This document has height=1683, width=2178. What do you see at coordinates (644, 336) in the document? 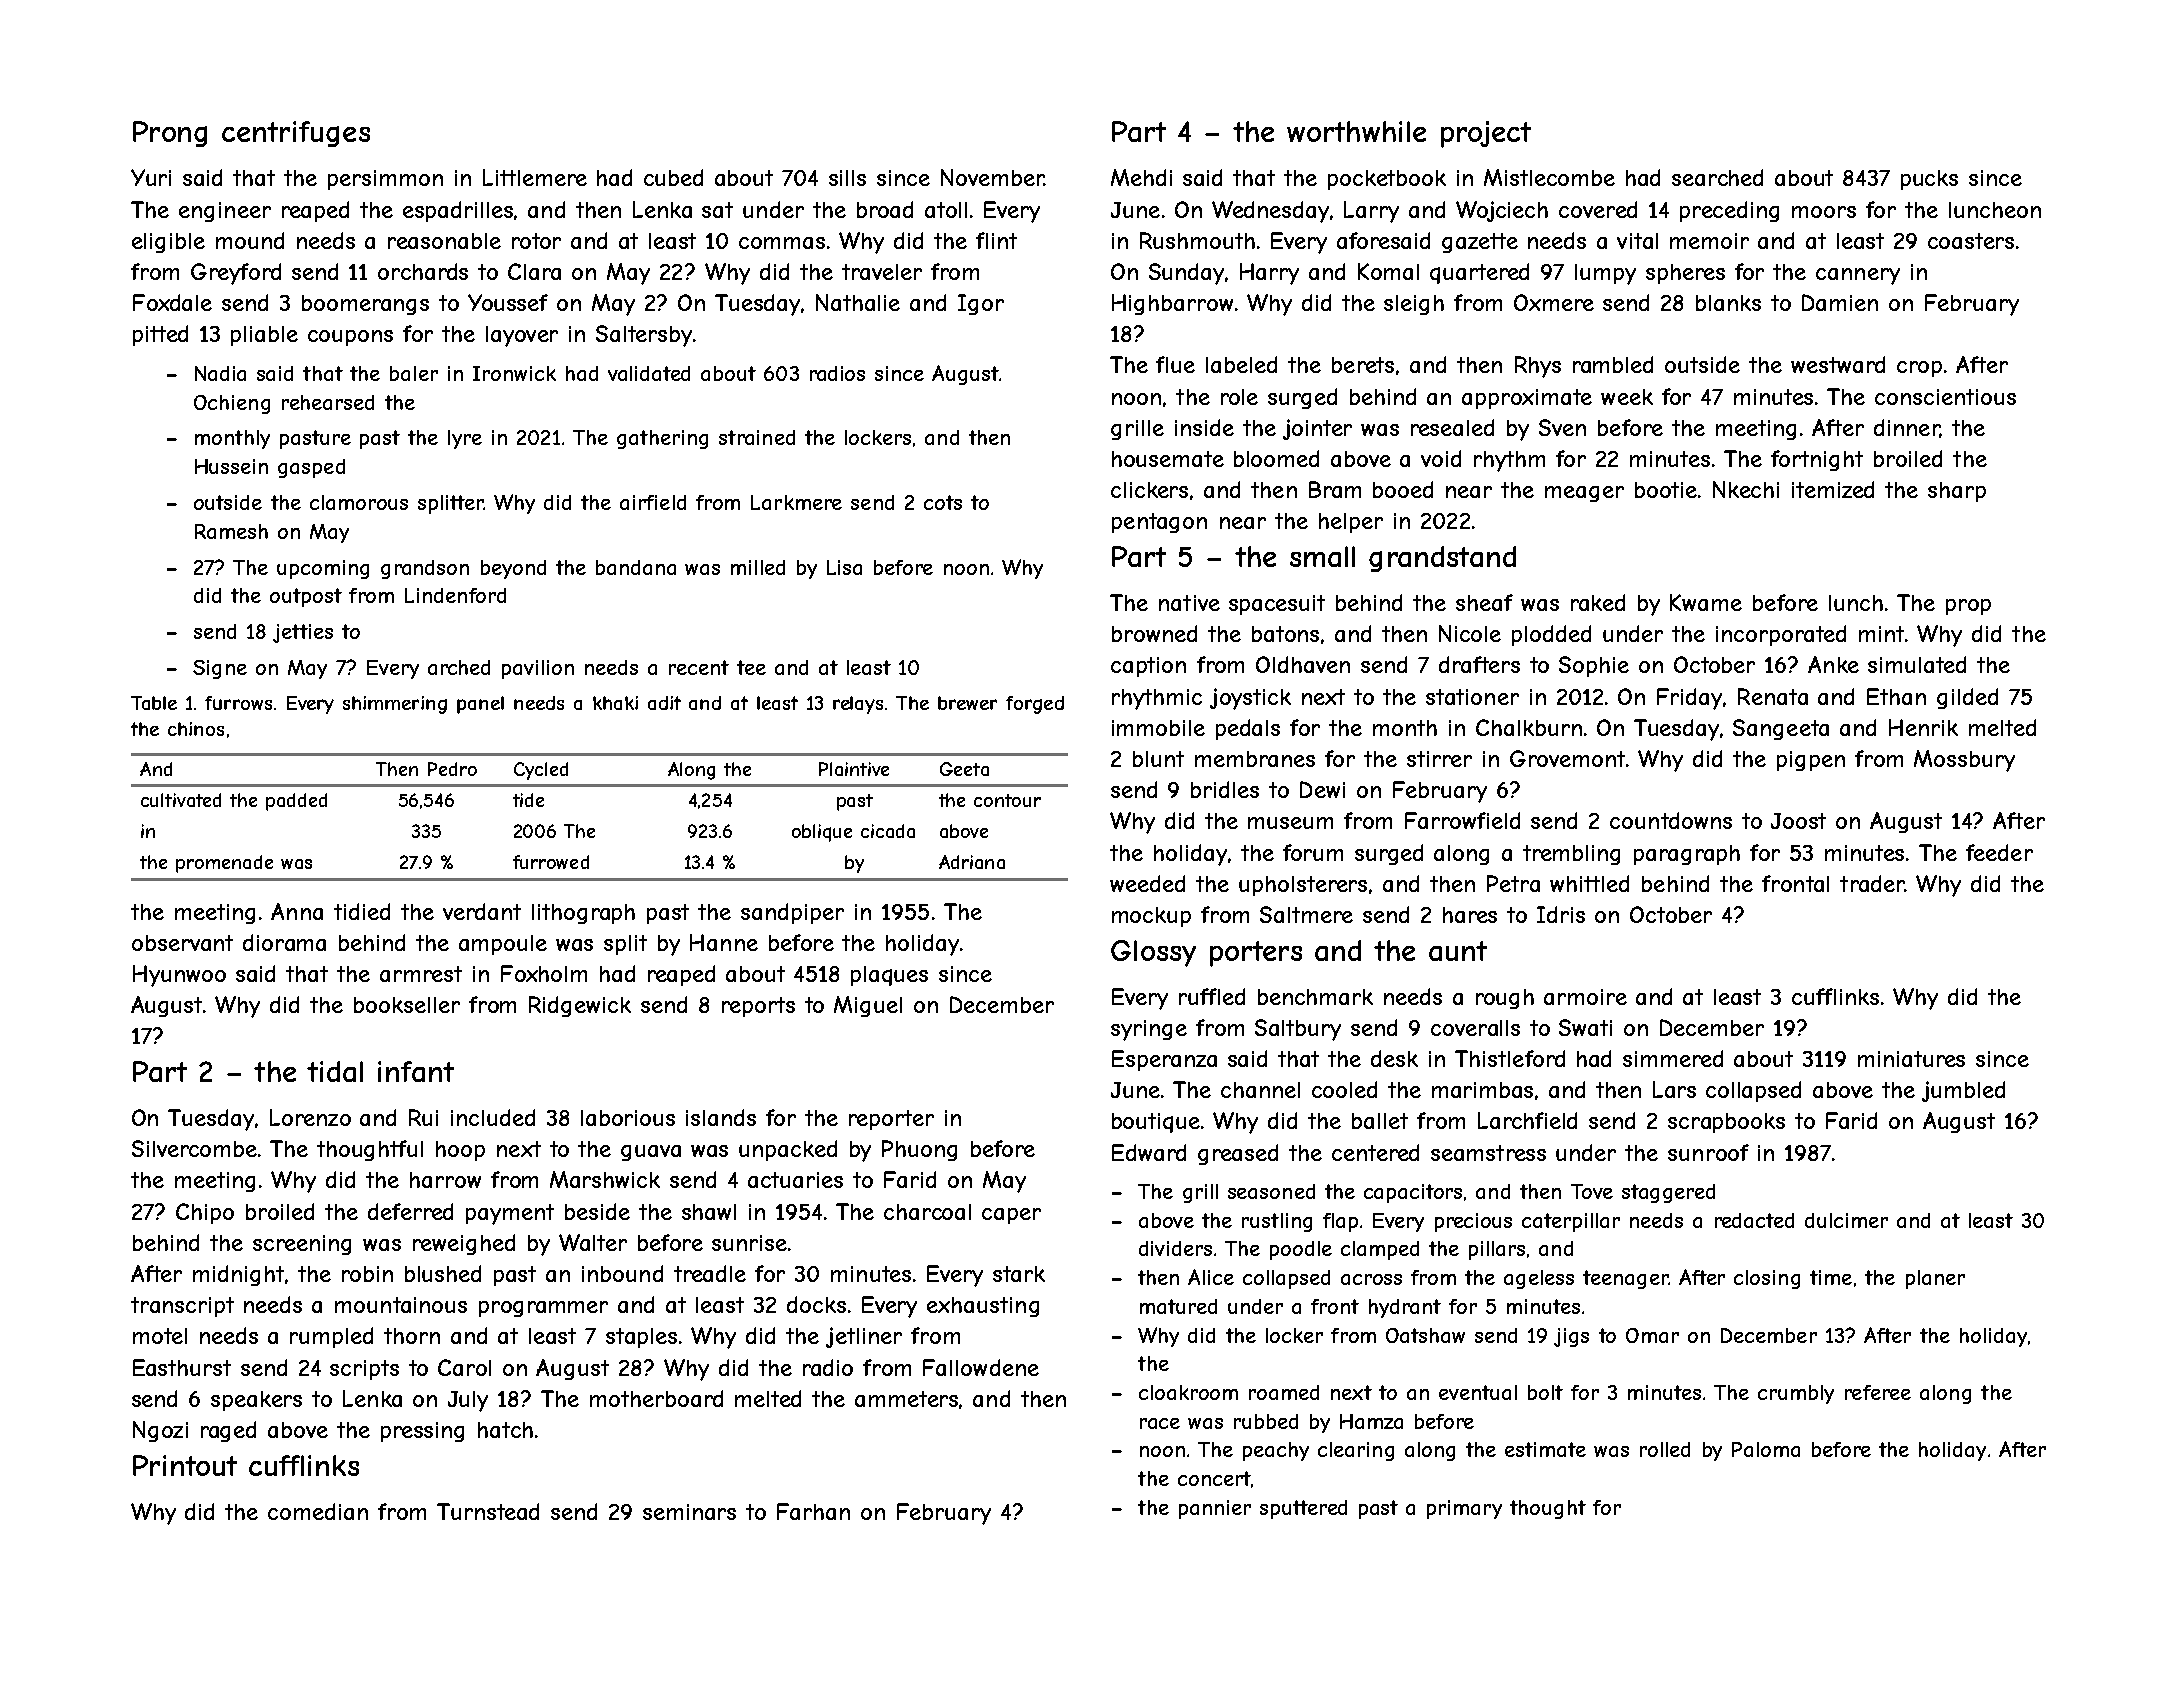
I see `Saltersby` at bounding box center [644, 336].
